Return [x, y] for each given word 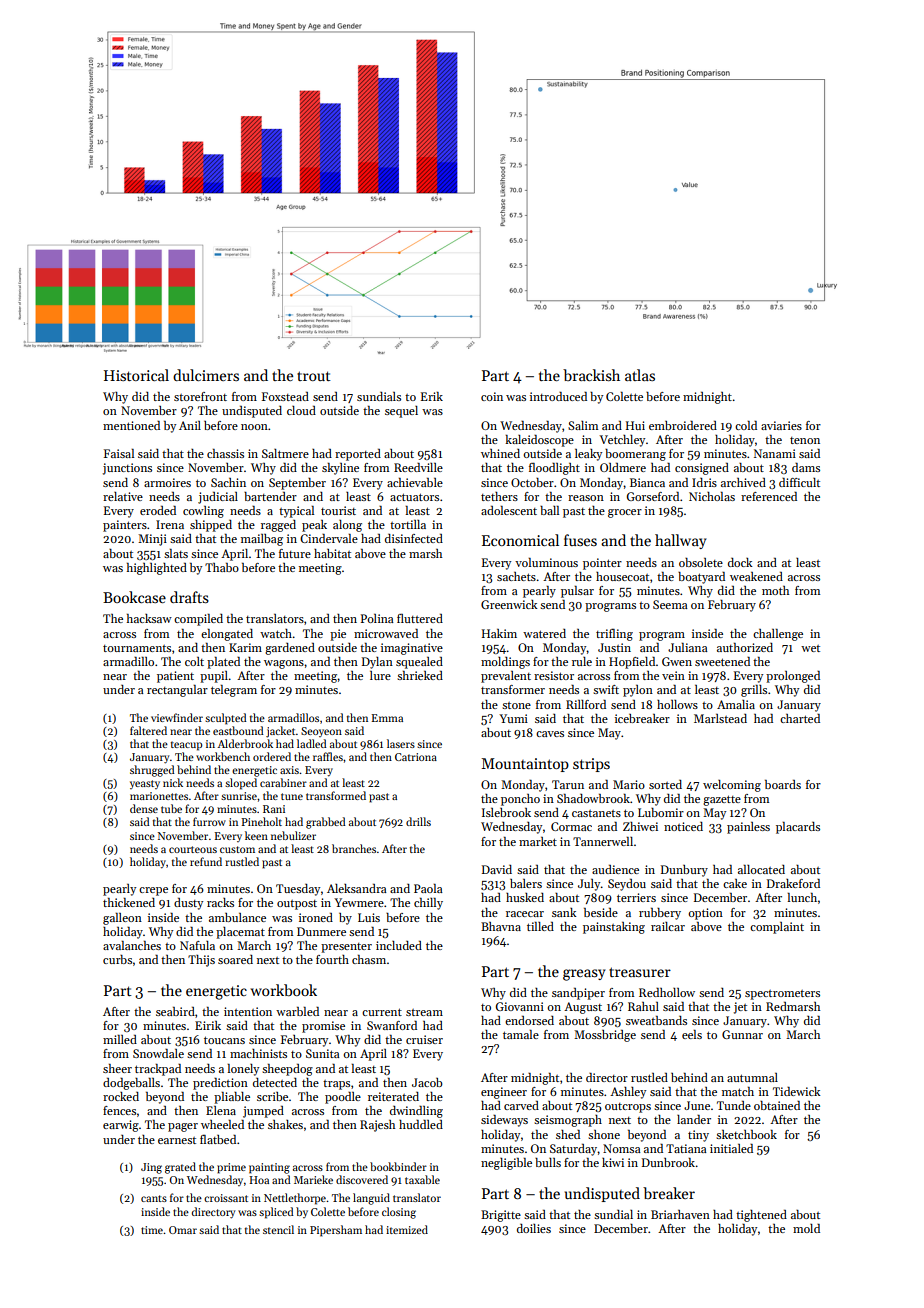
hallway [681, 541]
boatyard [701, 578]
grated [180, 1168]
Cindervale [329, 538]
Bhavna [501, 926]
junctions [127, 469]
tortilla [408, 524]
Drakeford [793, 883]
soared [235, 959]
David [497, 869]
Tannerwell [603, 841]
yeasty [145, 784]
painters [125, 526]
